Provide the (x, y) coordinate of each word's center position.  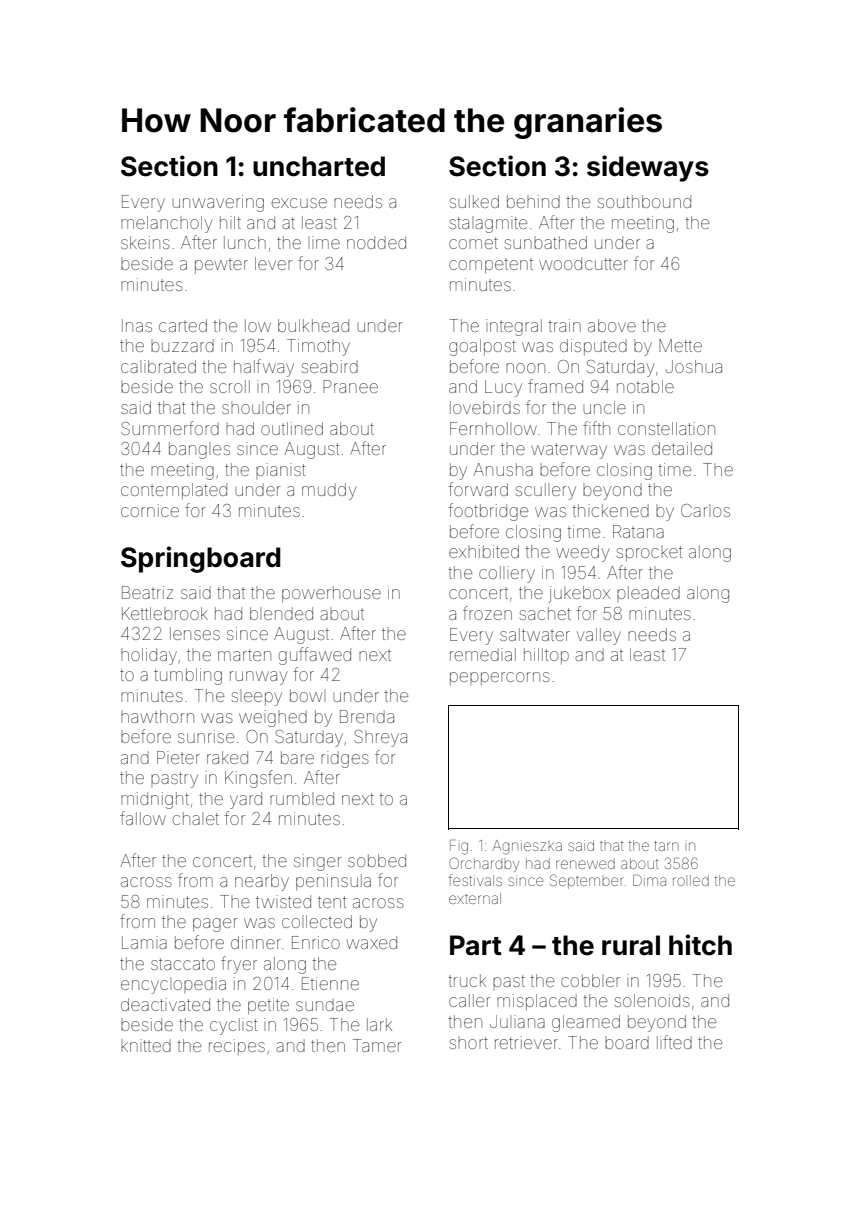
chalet (196, 818)
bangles (199, 450)
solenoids (652, 1000)
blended (281, 613)
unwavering (218, 203)
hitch (700, 945)
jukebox (579, 594)
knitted (146, 1045)
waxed (371, 942)
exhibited (484, 551)
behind (533, 201)
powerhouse (331, 594)
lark (379, 1024)
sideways (648, 168)
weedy (583, 553)
